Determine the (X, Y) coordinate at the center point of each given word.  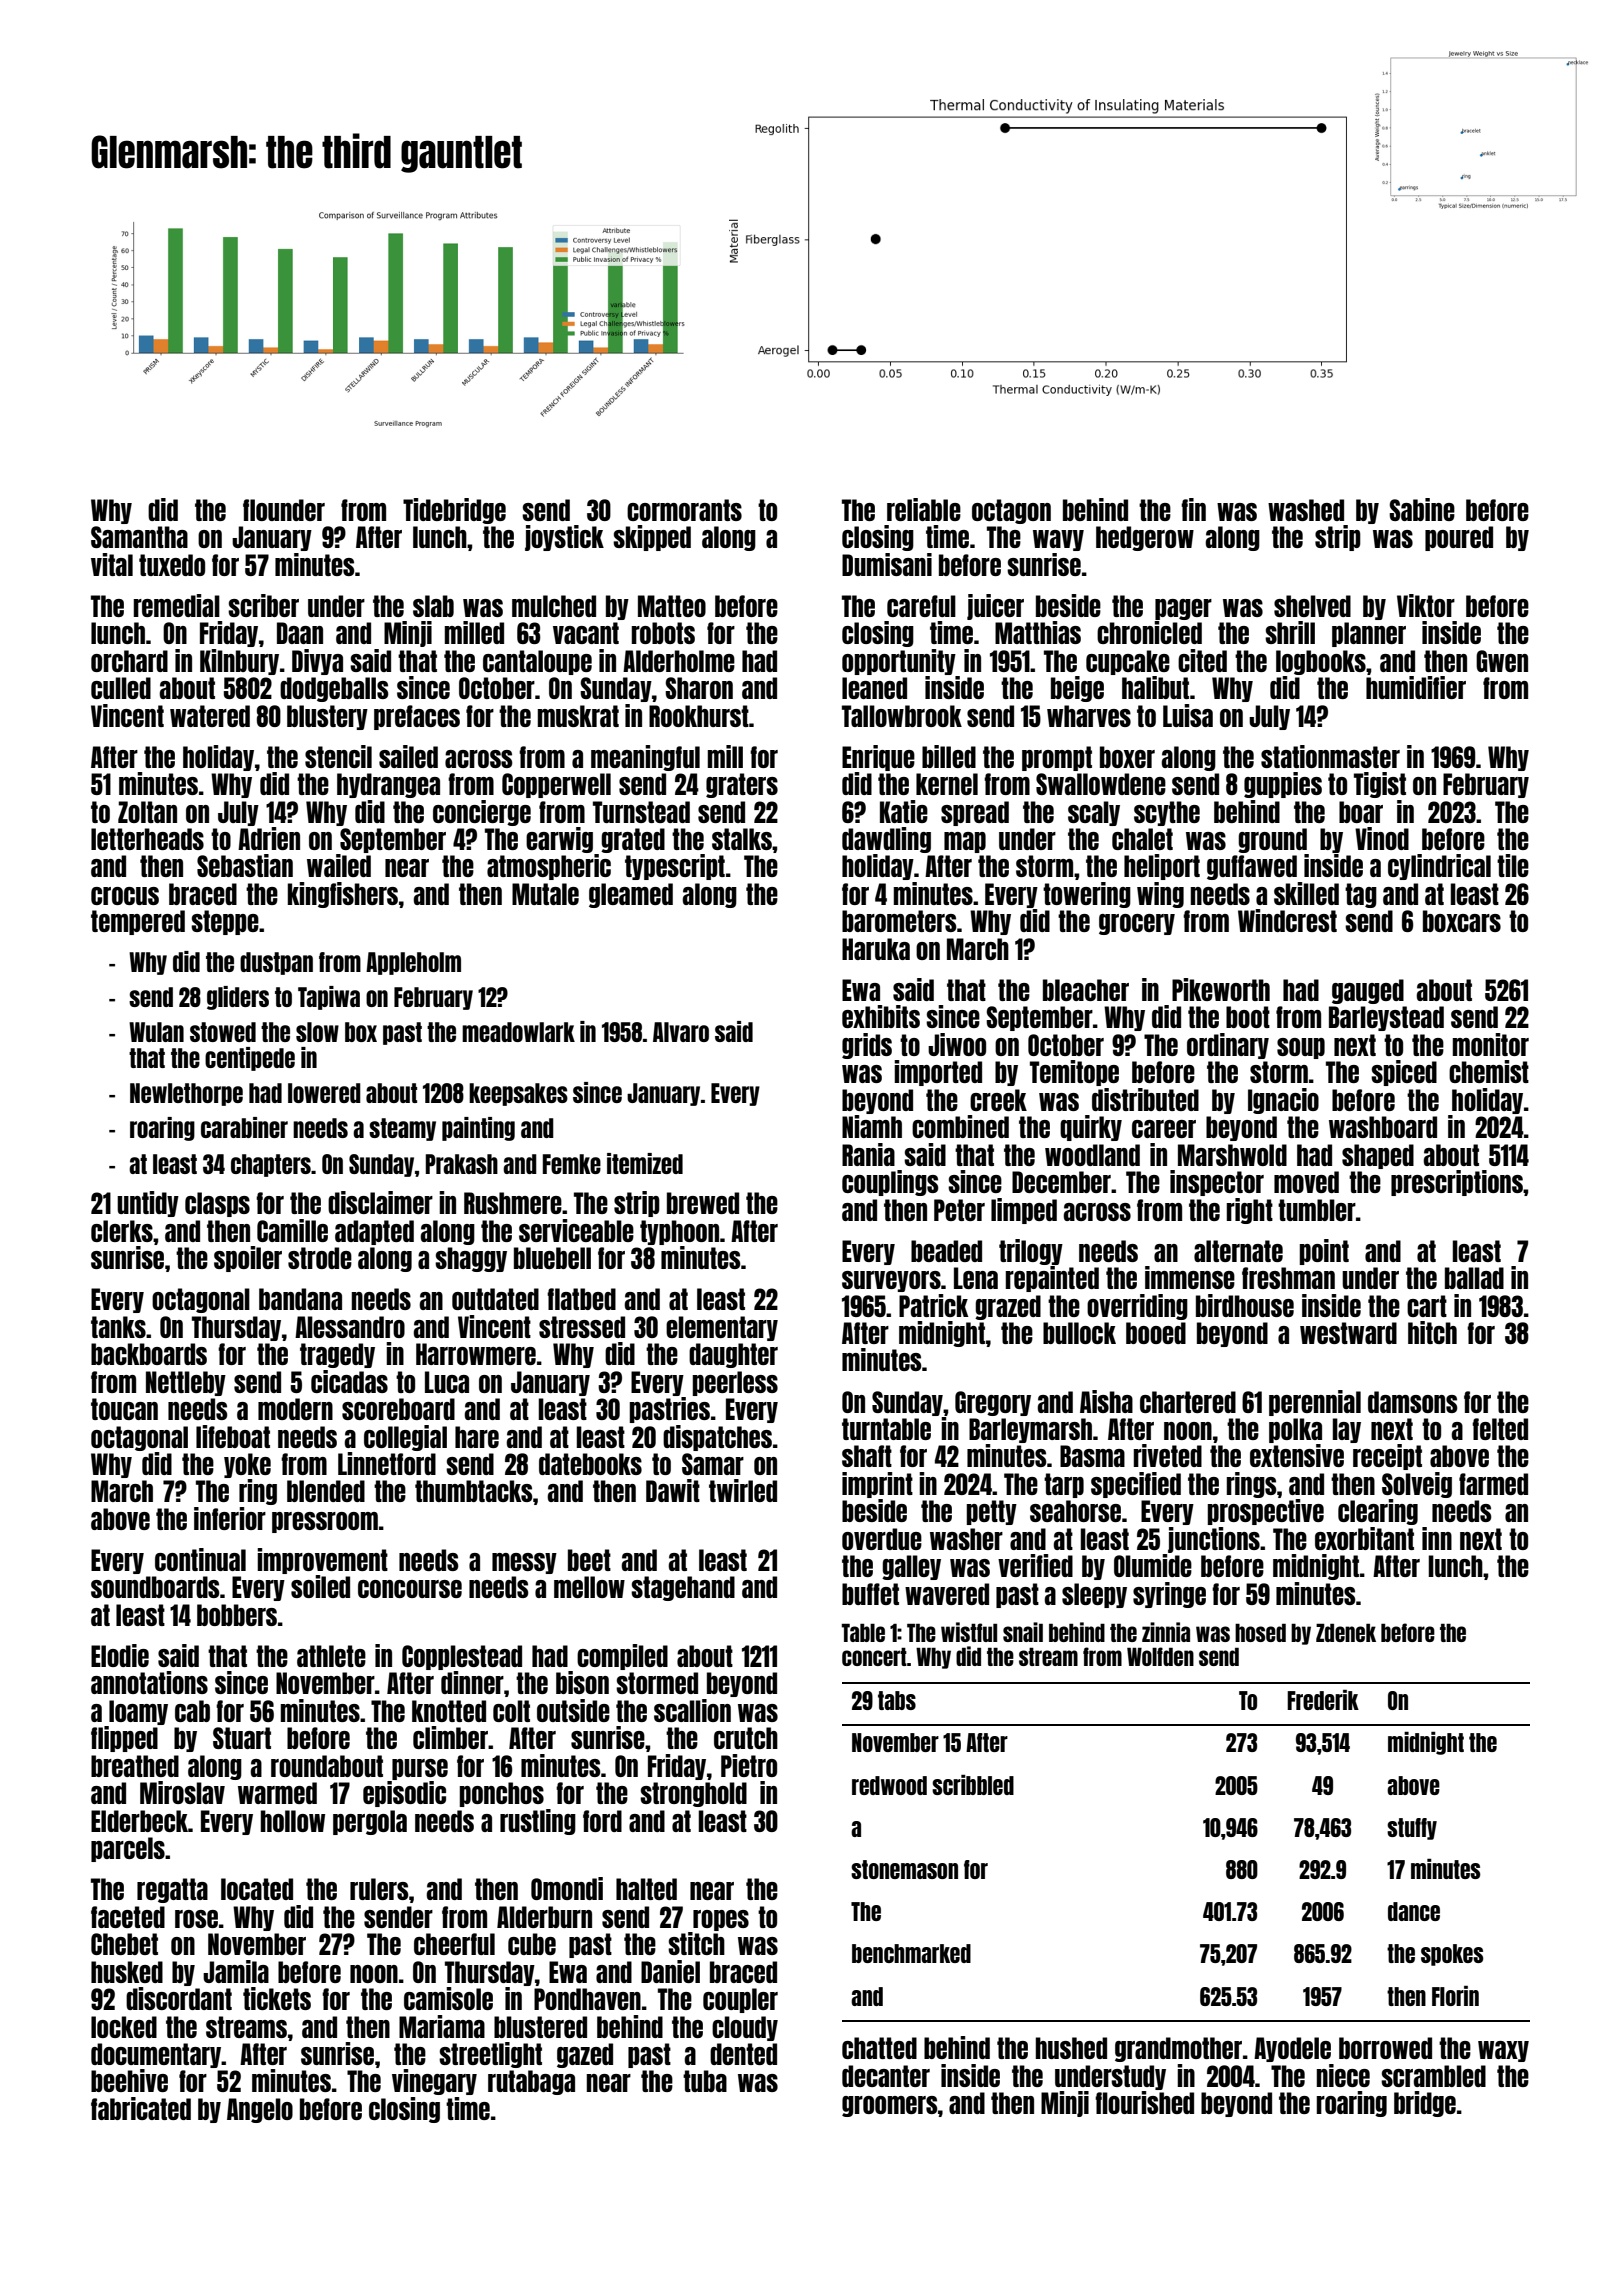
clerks (122, 1231)
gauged (1368, 991)
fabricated (141, 2108)
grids (867, 1046)
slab (433, 606)
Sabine (1422, 509)
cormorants (684, 510)
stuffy (1412, 1829)
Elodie (120, 1655)
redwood (889, 1785)
